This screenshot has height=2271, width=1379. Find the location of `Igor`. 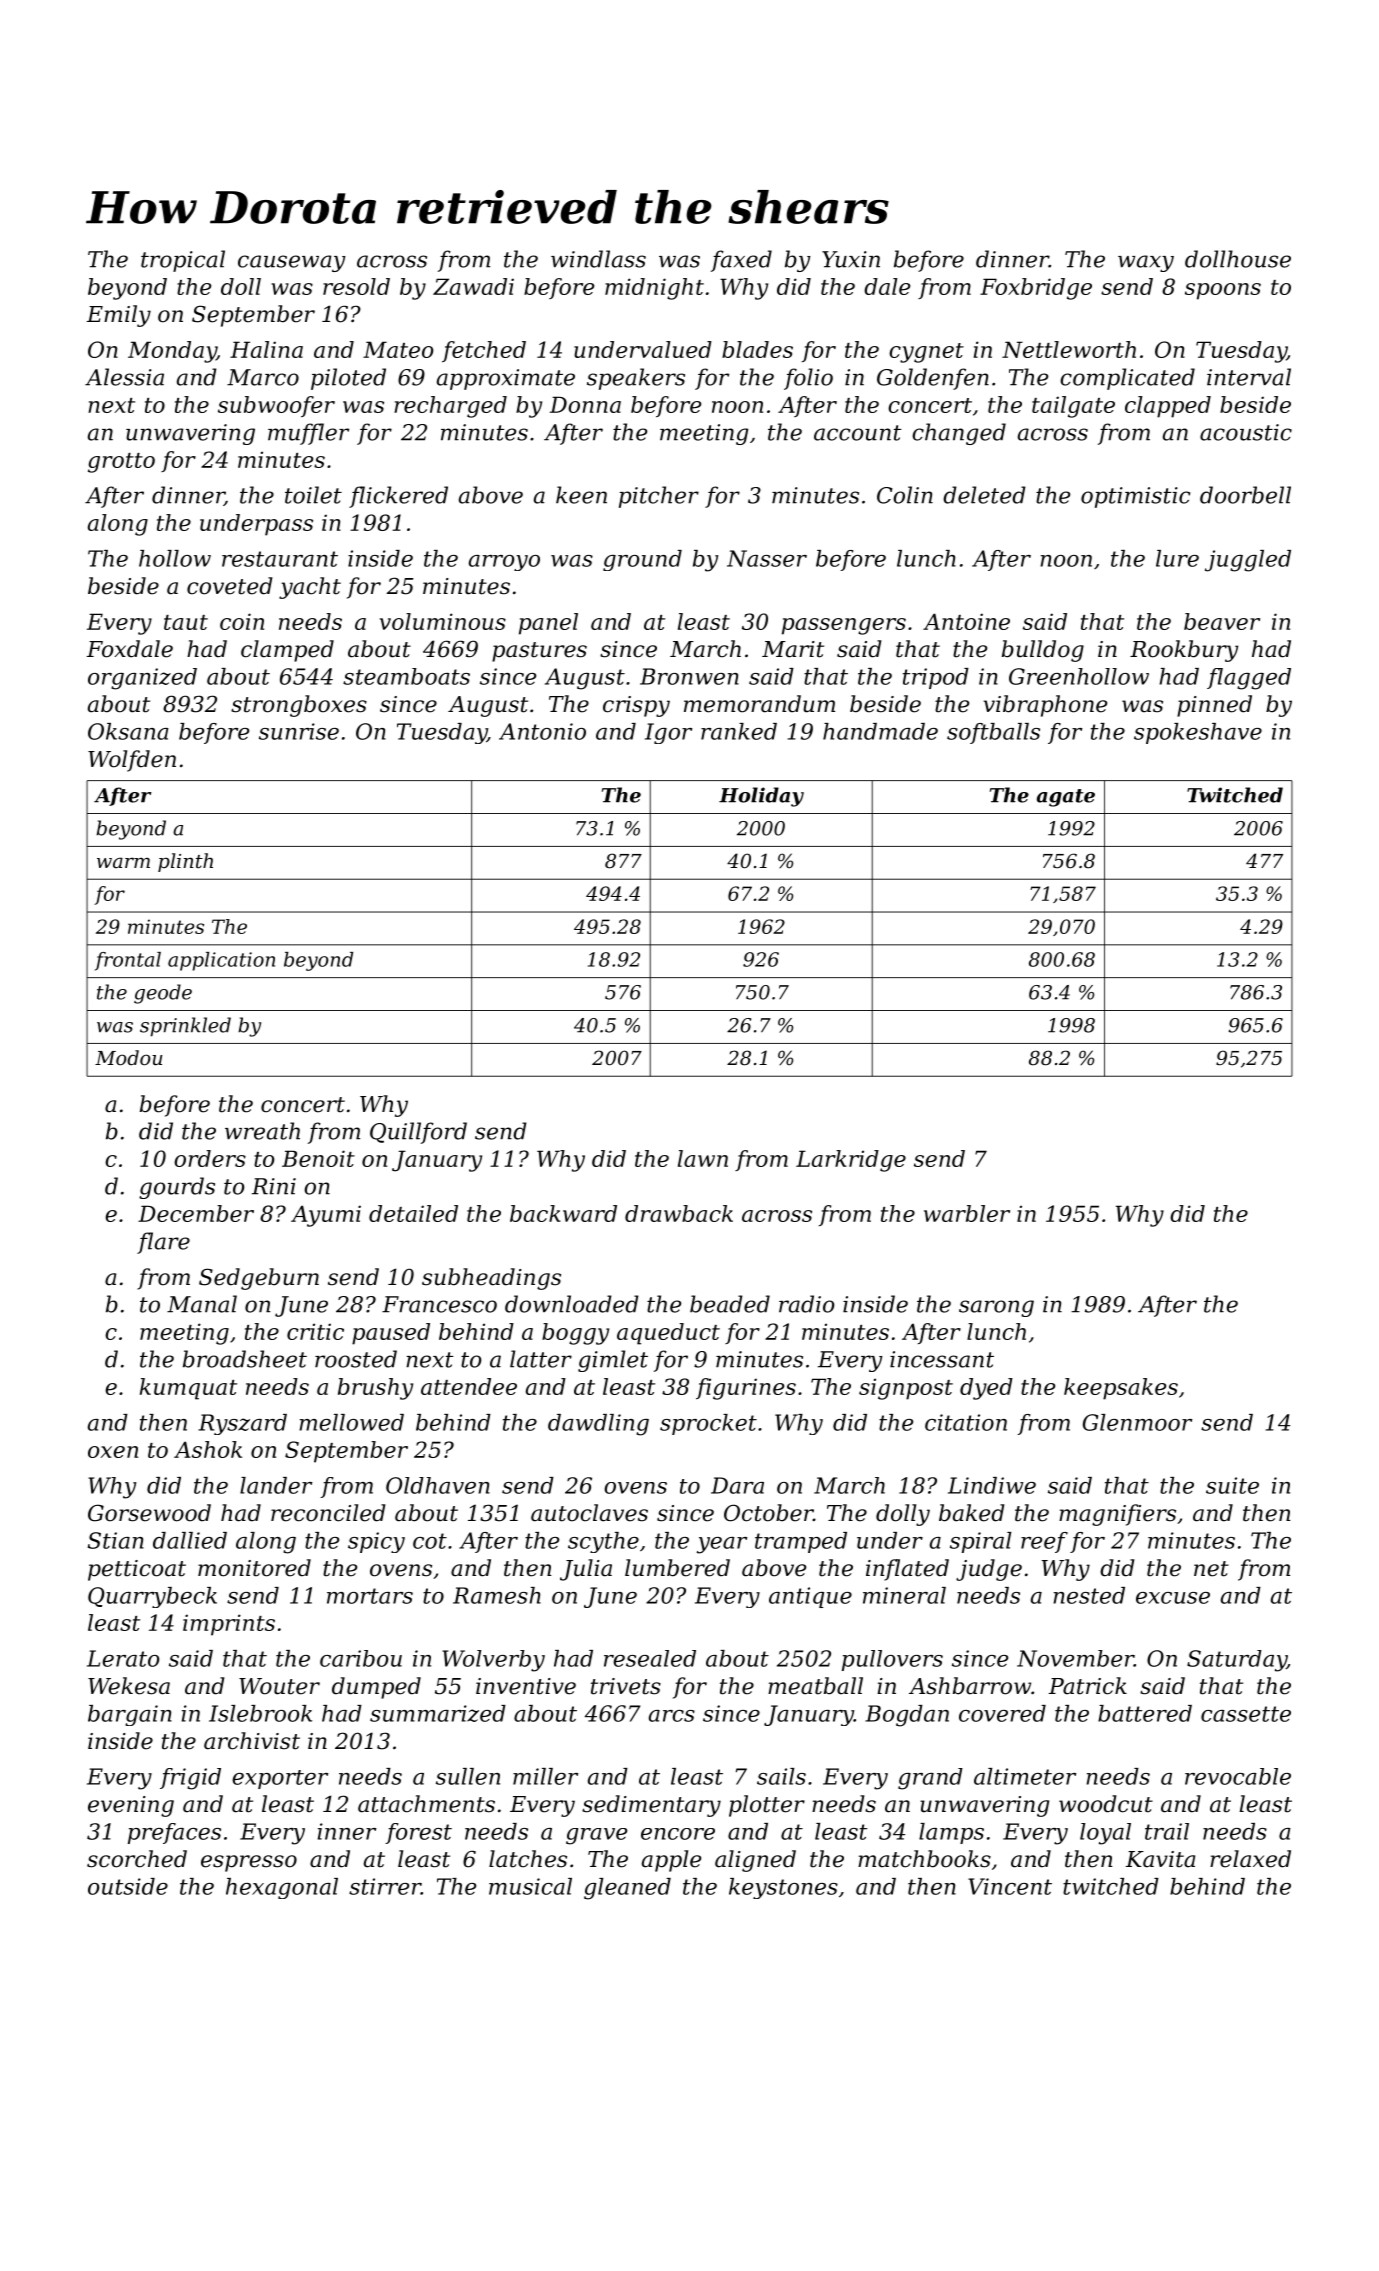

Igor is located at coordinates (668, 733).
